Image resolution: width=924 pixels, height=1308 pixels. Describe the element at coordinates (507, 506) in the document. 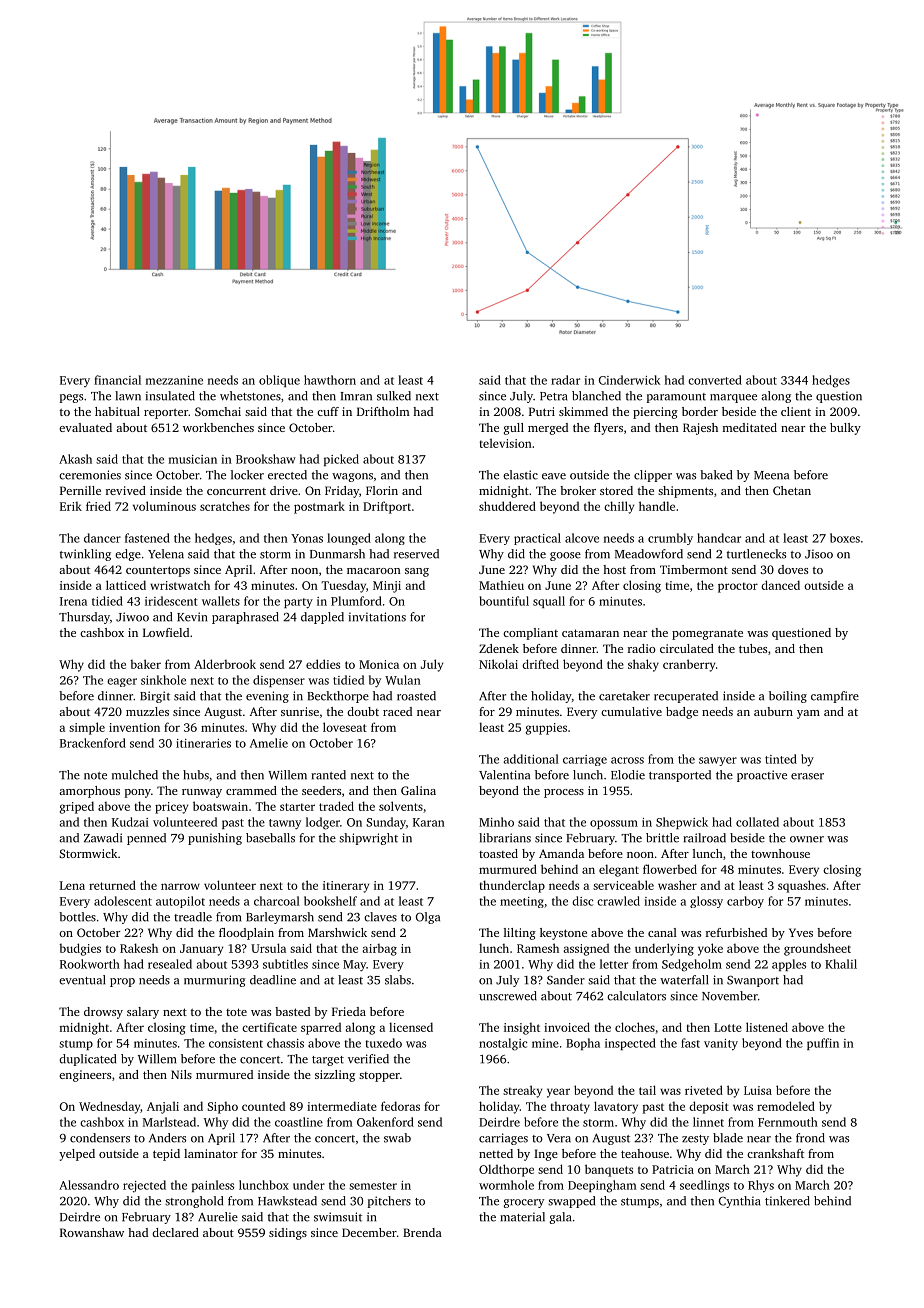

I see `shuddered` at that location.
